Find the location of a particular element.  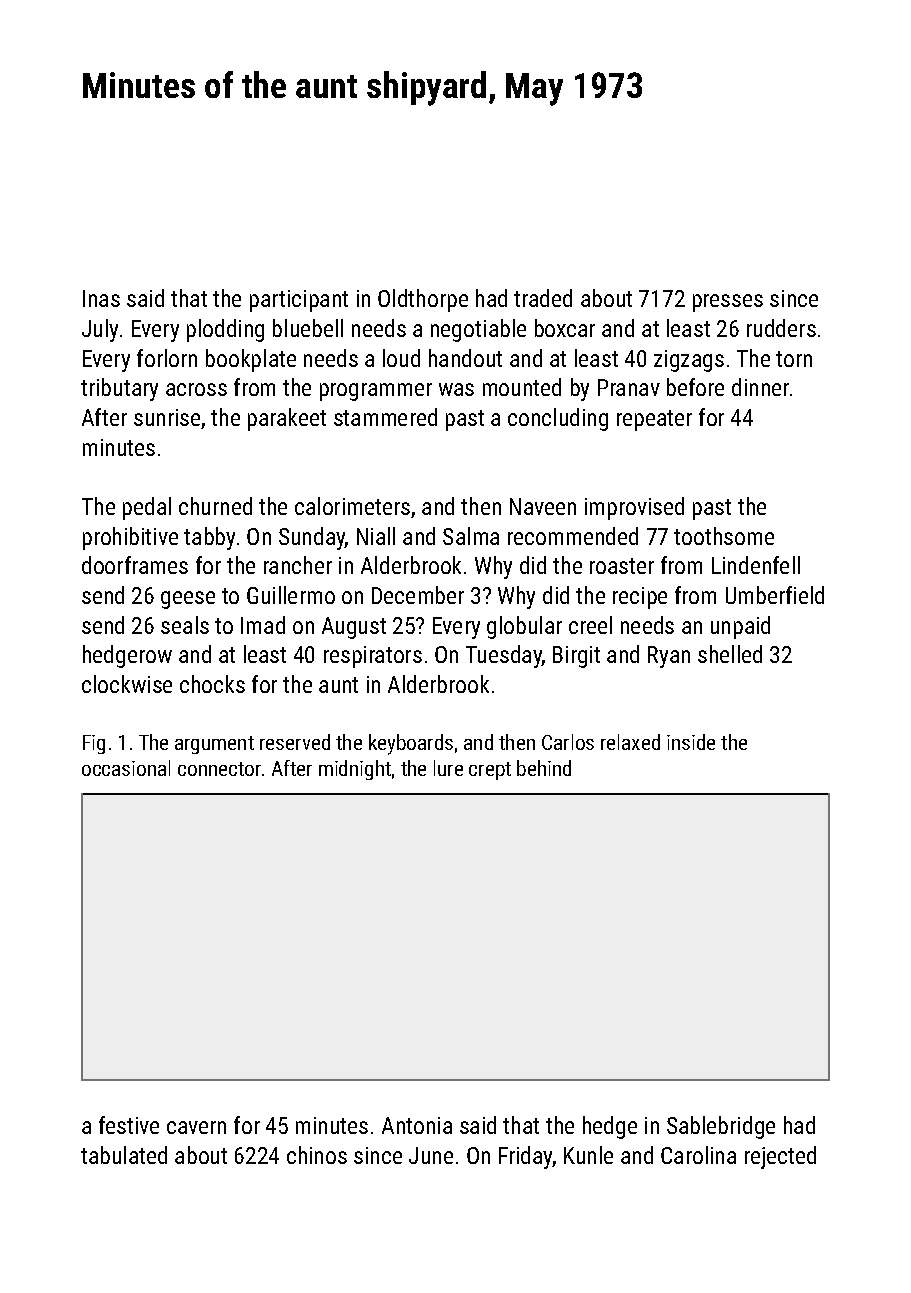

across is located at coordinates (196, 389).
